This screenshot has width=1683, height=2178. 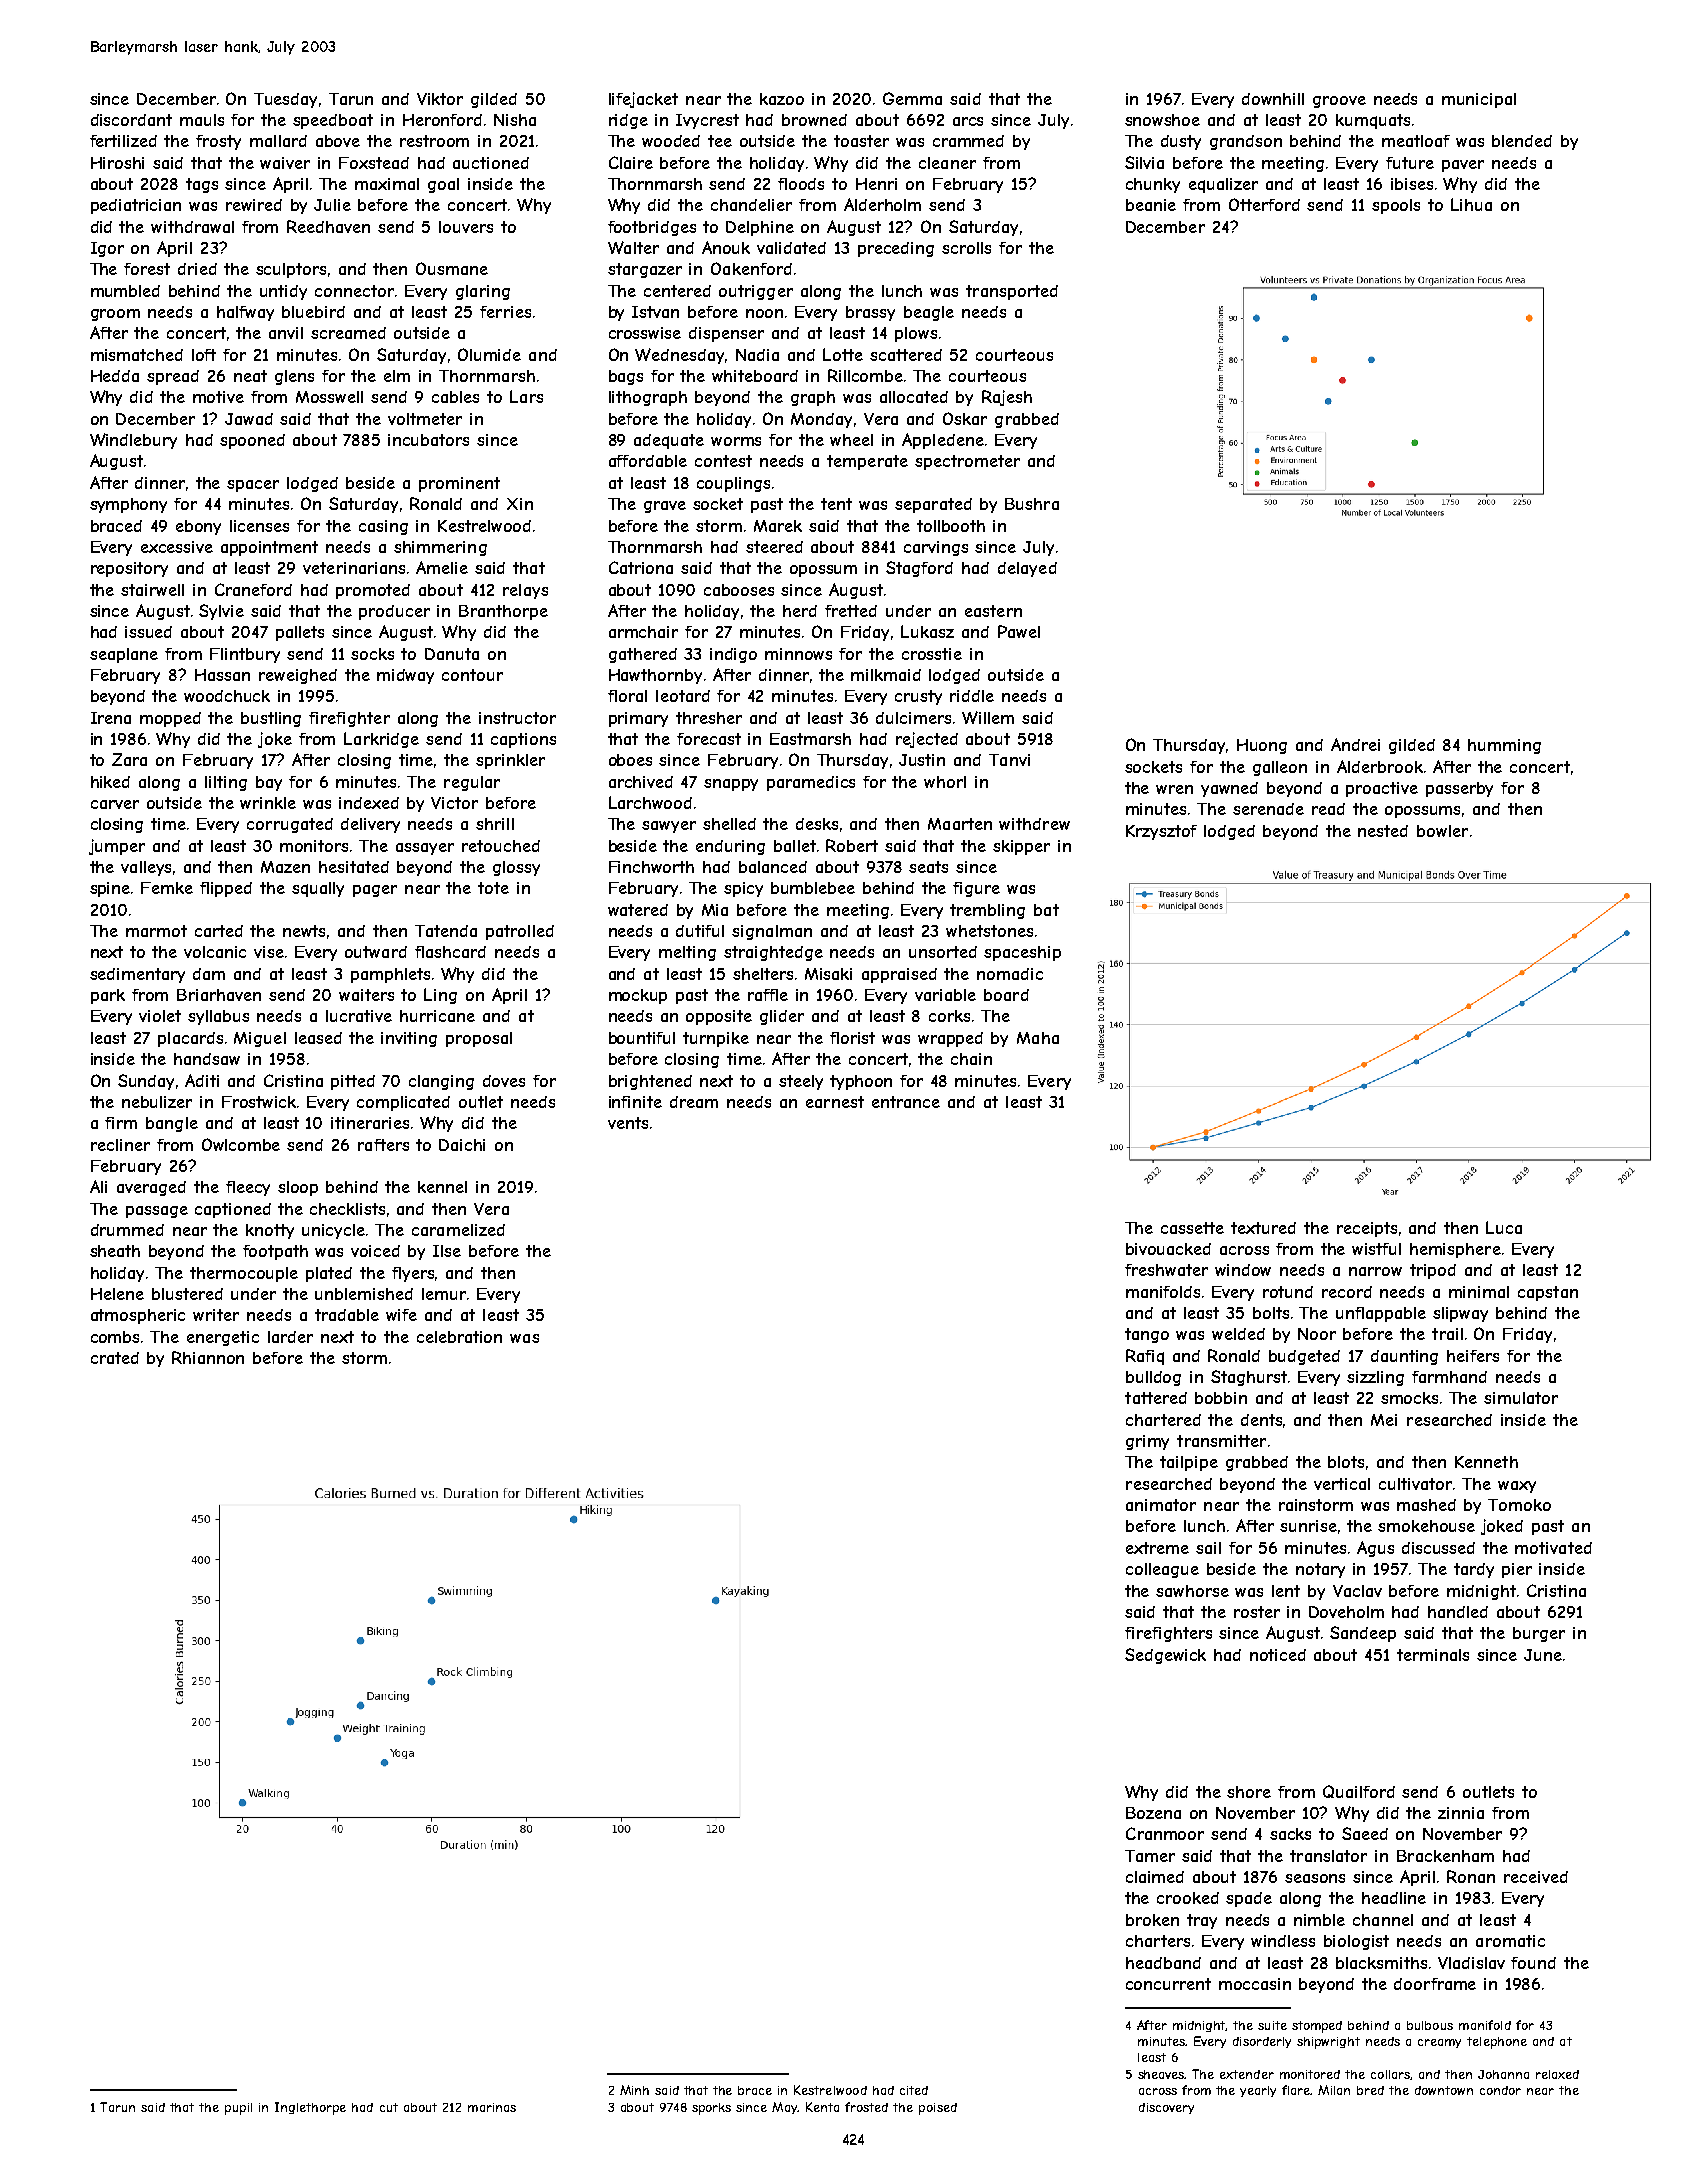 I want to click on typhoon, so click(x=861, y=1082).
